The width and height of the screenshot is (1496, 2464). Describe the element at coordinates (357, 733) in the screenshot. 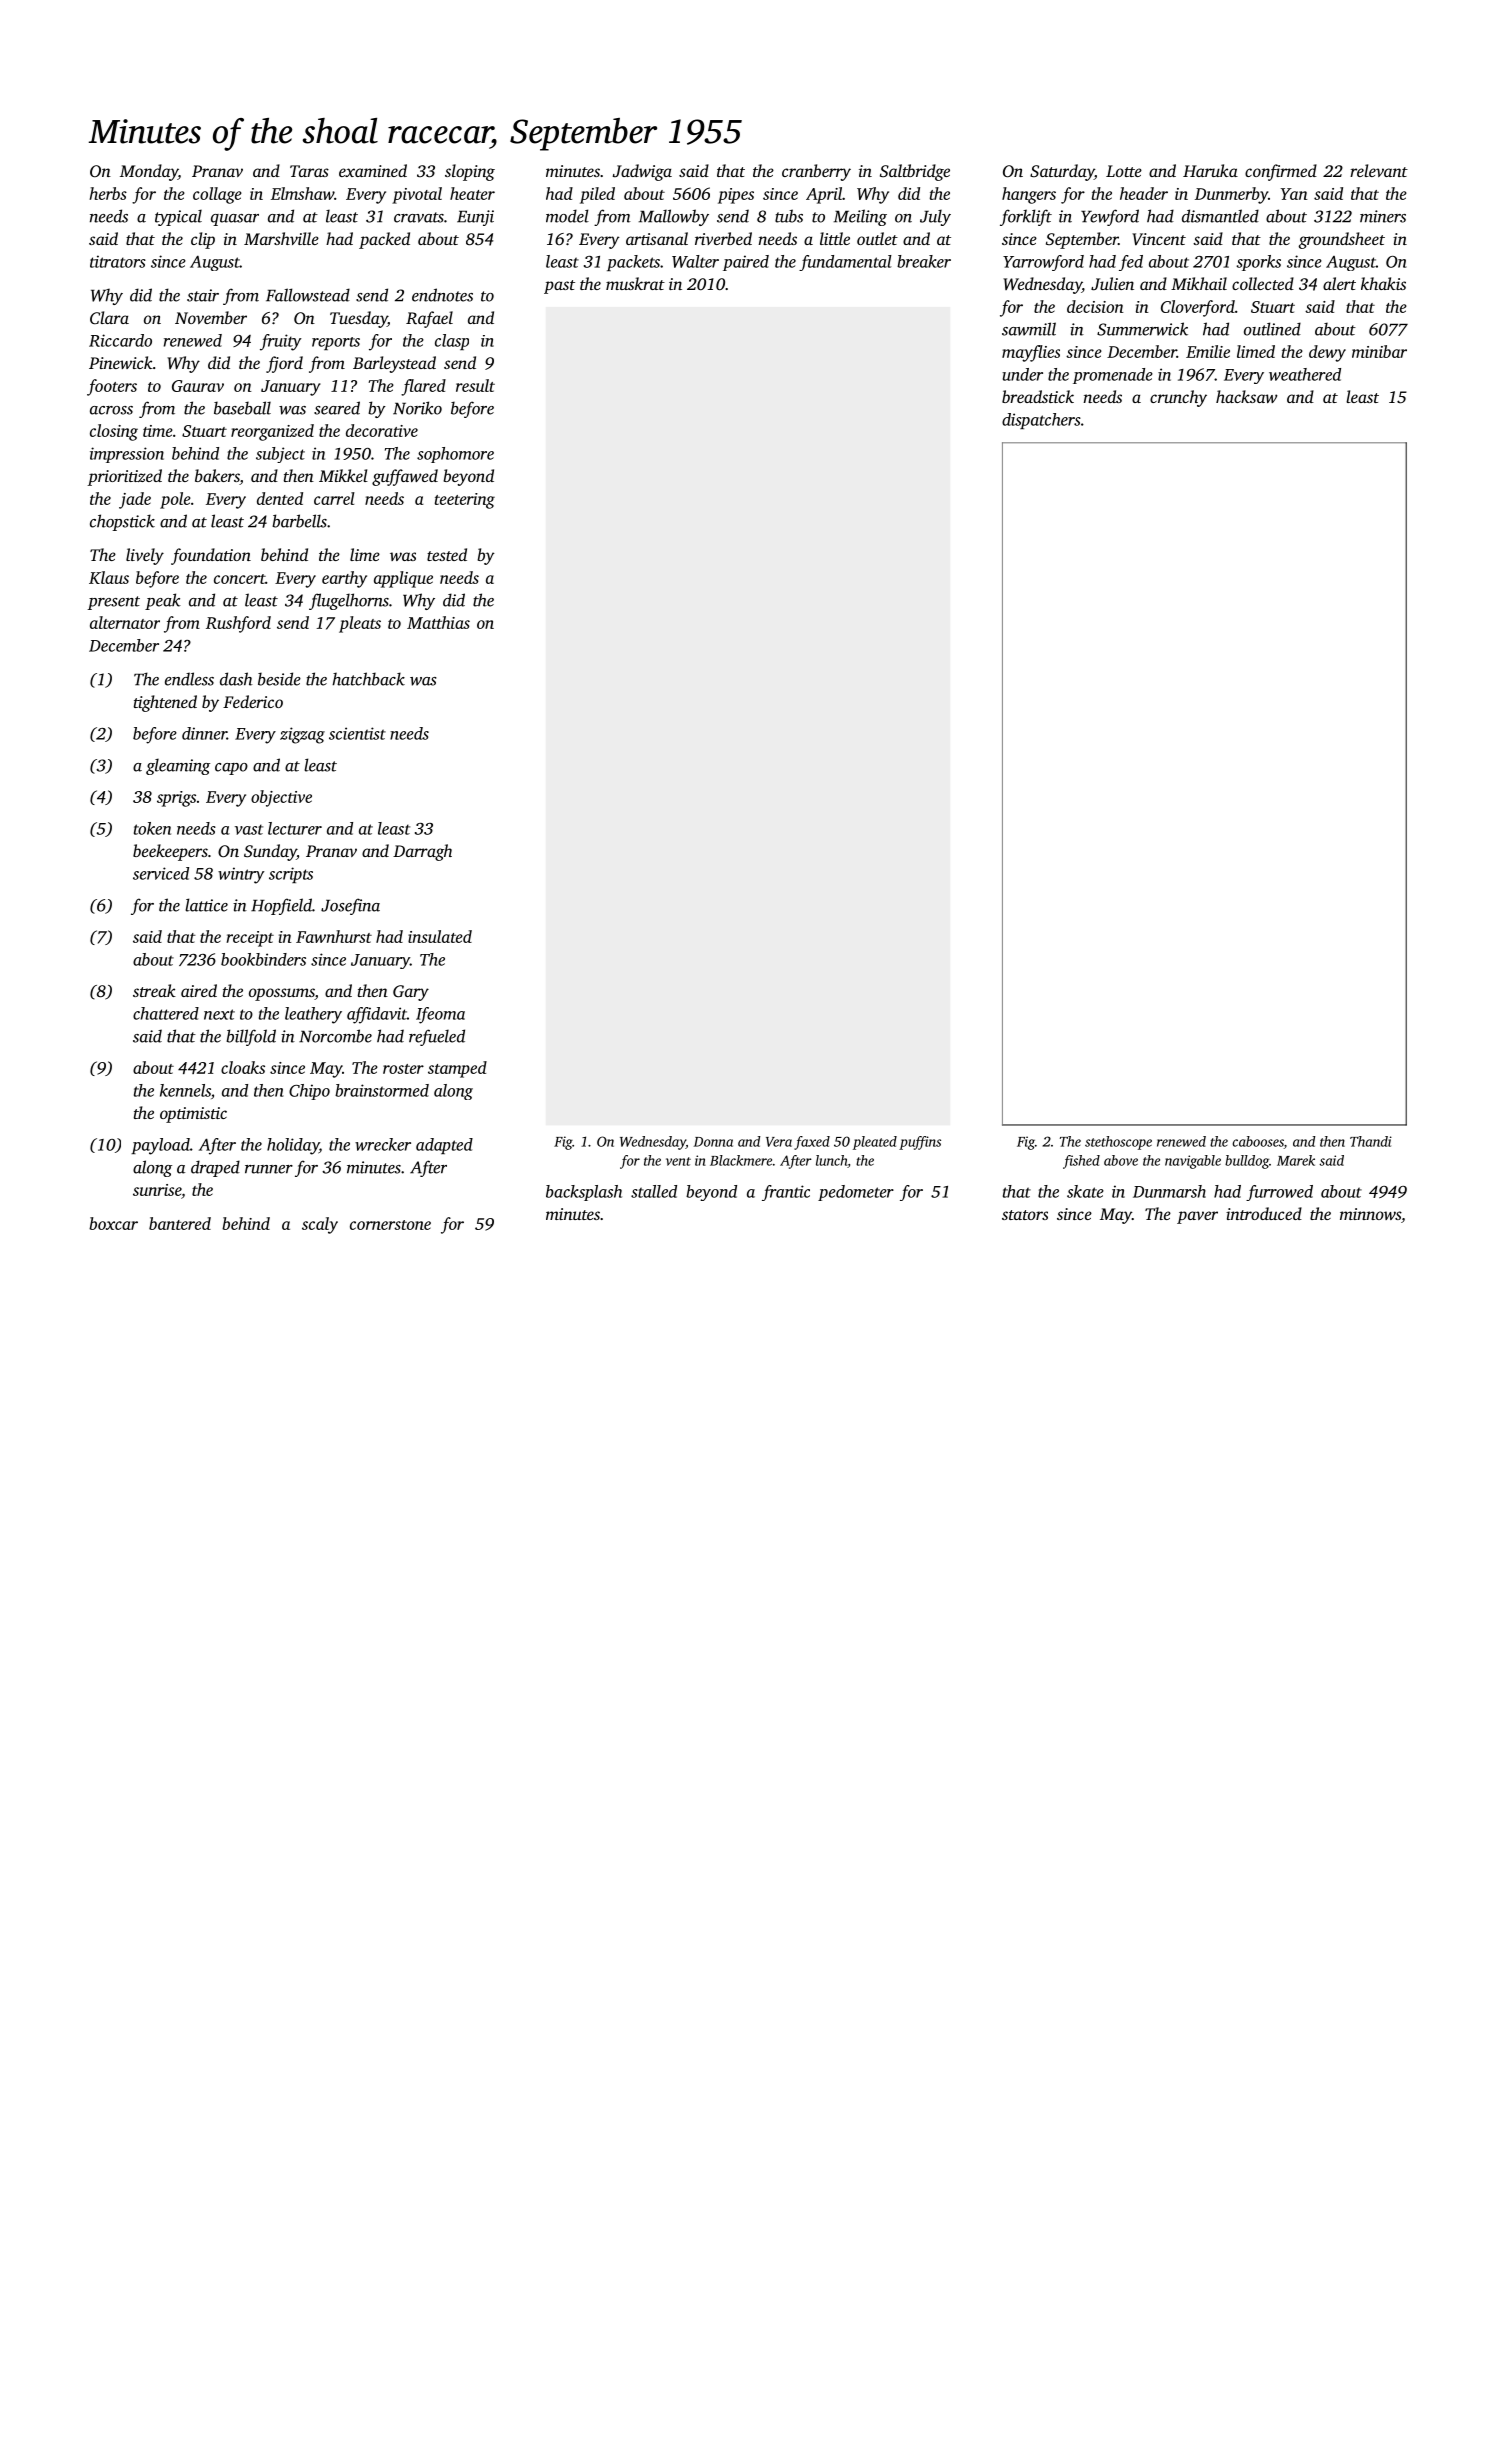

I see `scientist` at that location.
